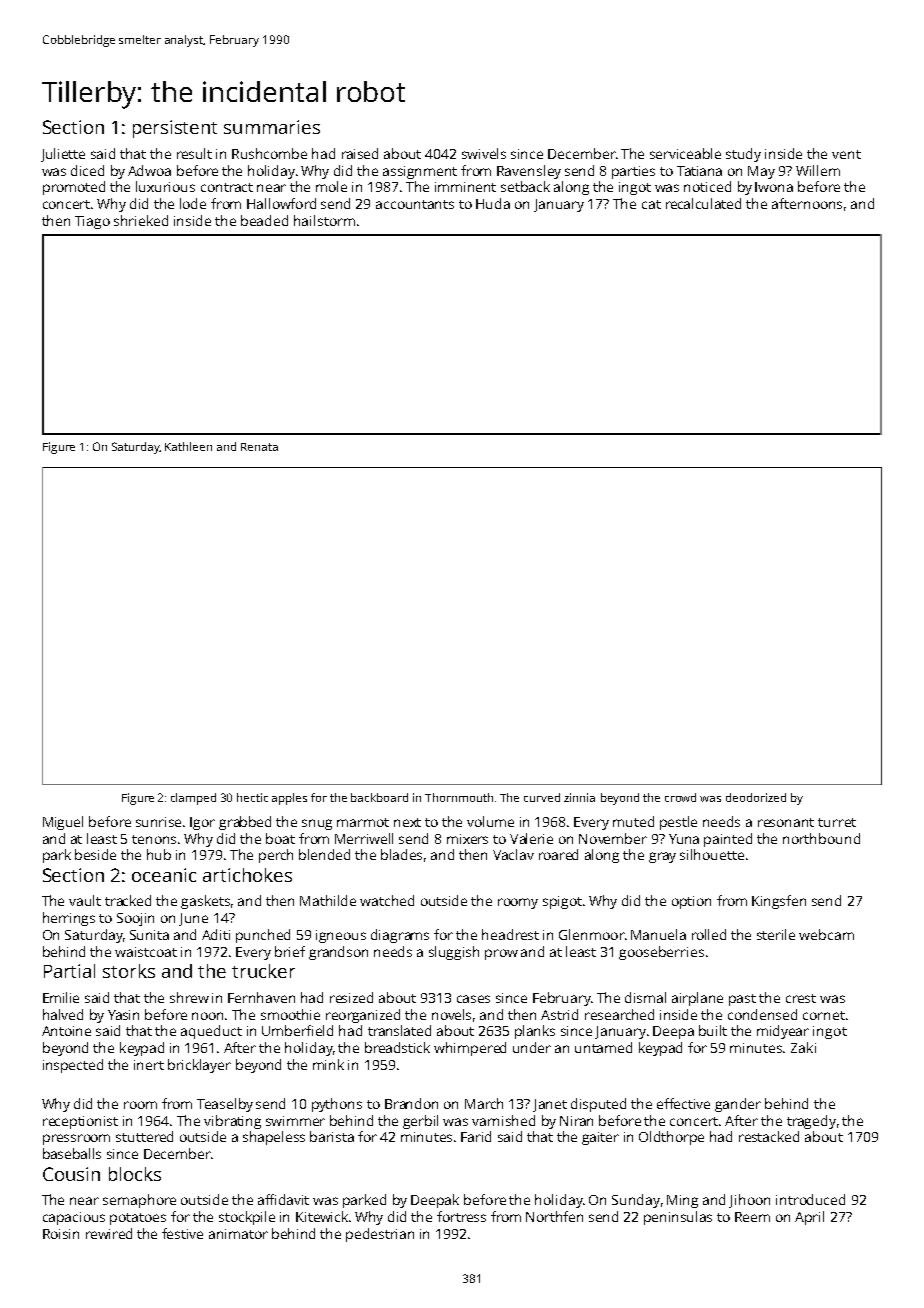 This document has width=924, height=1308. Describe the element at coordinates (193, 799) in the document. I see `clamped` at that location.
